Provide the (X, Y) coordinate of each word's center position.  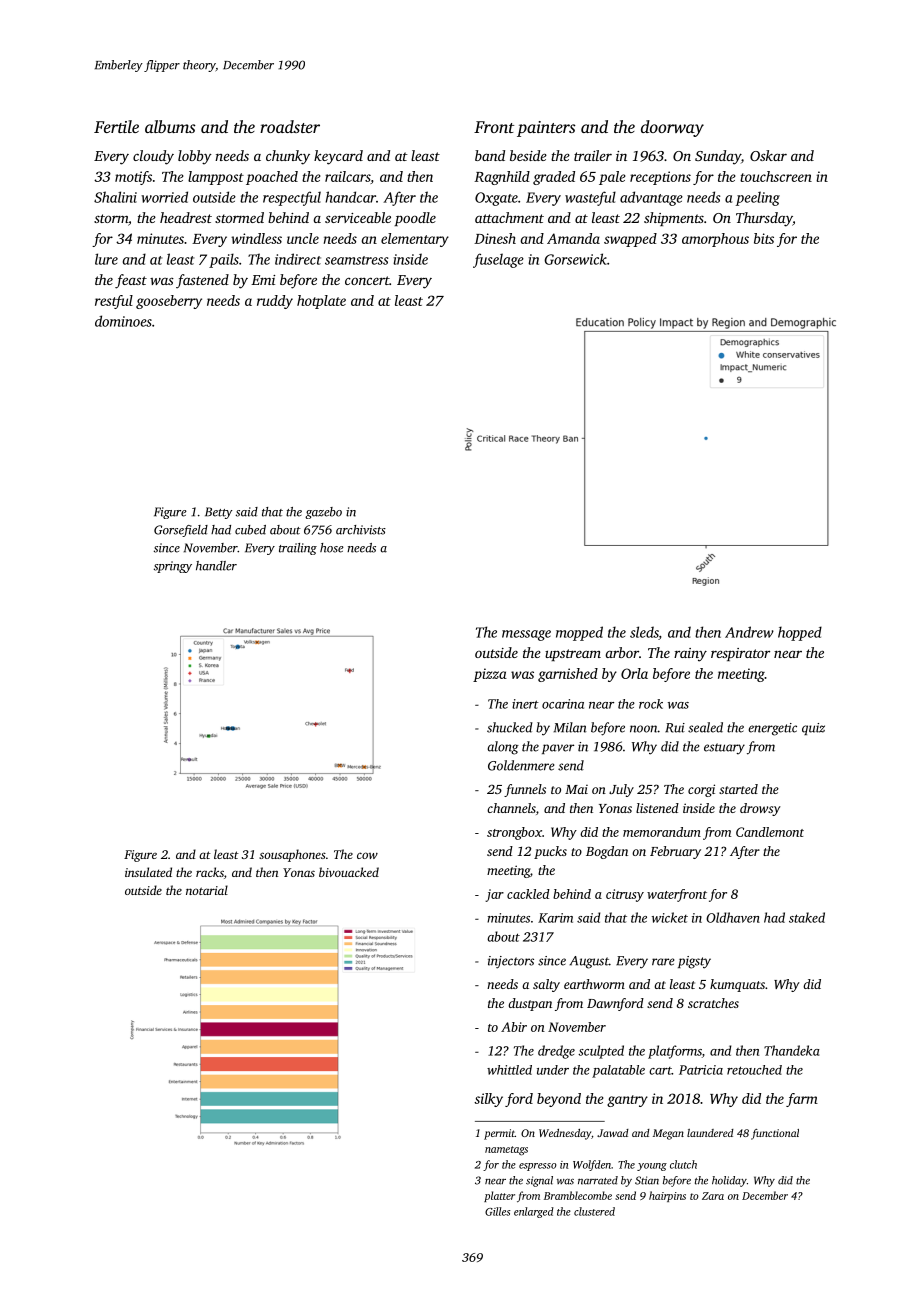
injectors (511, 962)
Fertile (116, 126)
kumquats (737, 985)
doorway (672, 128)
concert (367, 280)
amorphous (715, 240)
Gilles (497, 1211)
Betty (219, 513)
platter (499, 1196)
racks (210, 872)
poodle (415, 219)
